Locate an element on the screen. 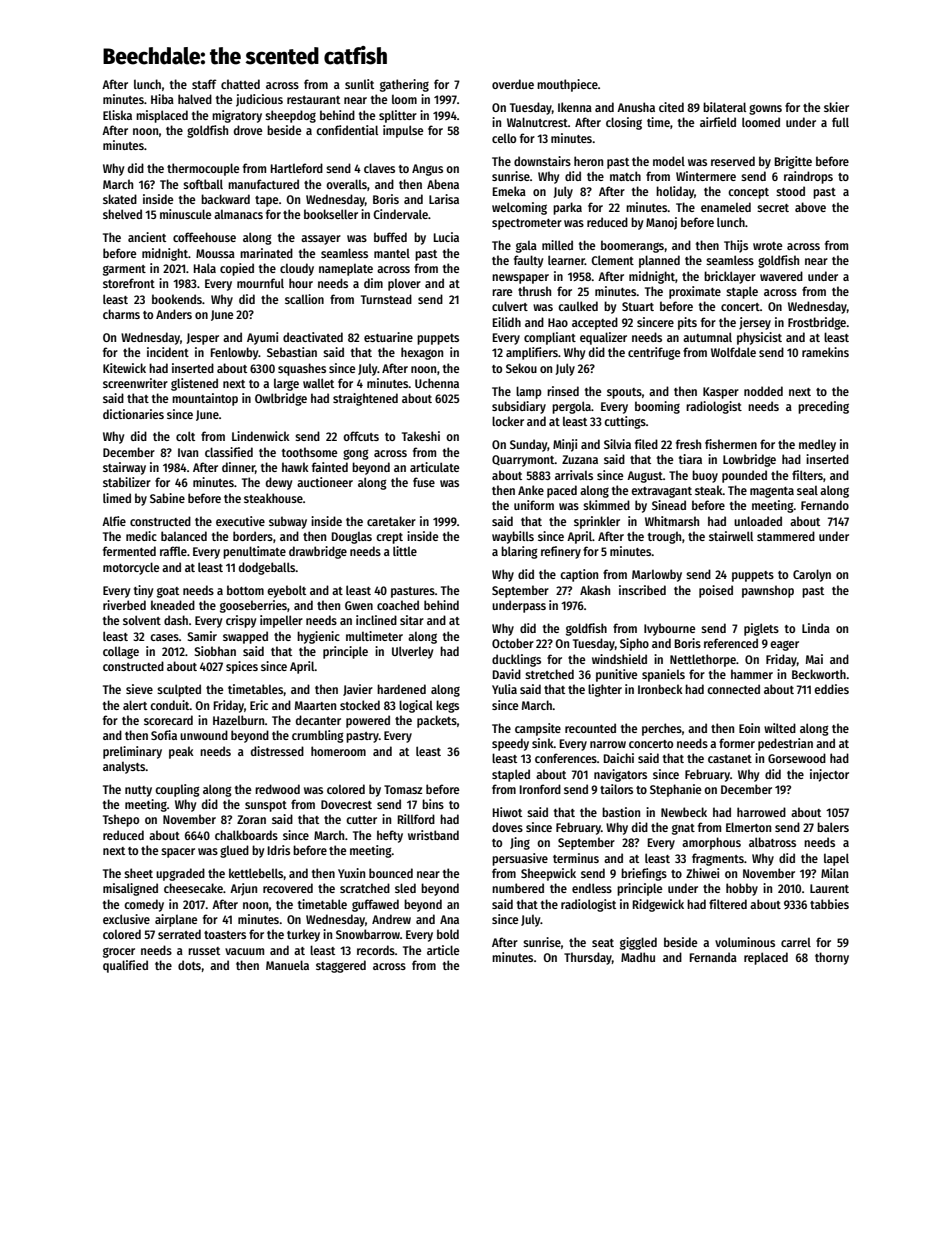 Image resolution: width=952 pixels, height=1233 pixels. eddies is located at coordinates (831, 689).
